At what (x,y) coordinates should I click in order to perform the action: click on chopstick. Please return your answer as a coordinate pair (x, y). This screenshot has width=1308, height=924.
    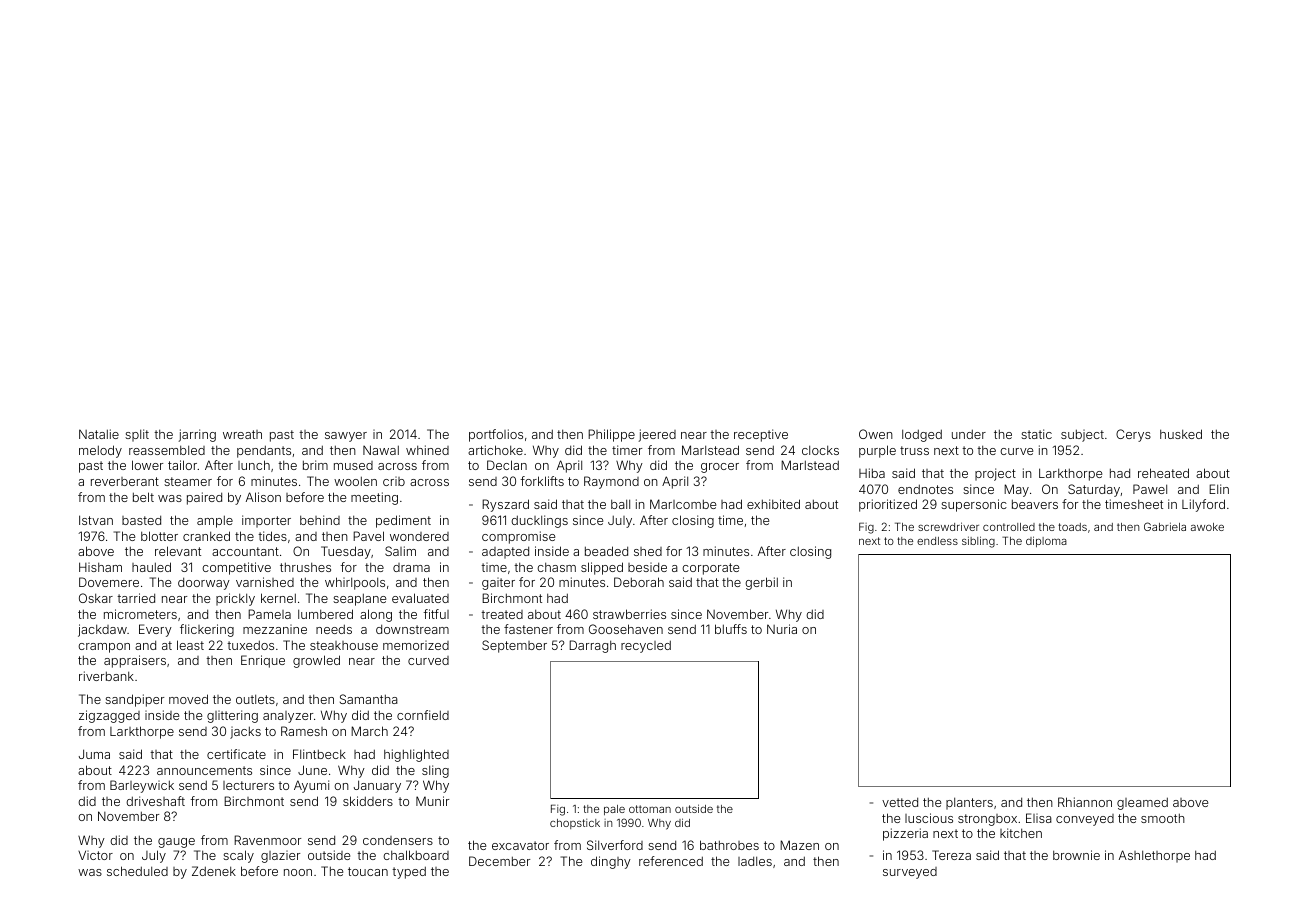
    Looking at the image, I should click on (575, 824).
